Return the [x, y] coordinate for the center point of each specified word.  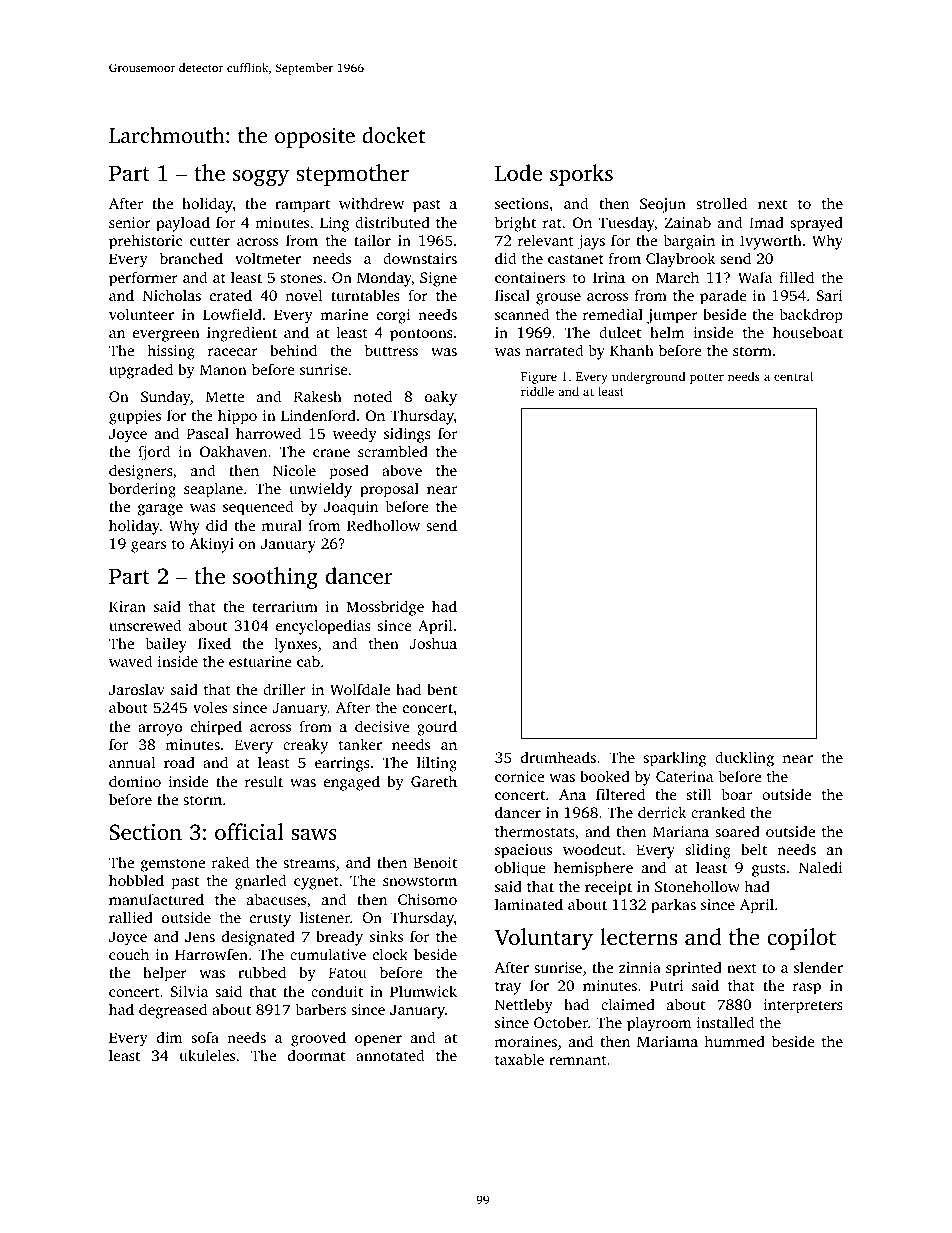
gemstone [173, 865]
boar [736, 794]
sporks [581, 175]
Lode [518, 172]
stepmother [353, 175]
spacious [523, 851]
